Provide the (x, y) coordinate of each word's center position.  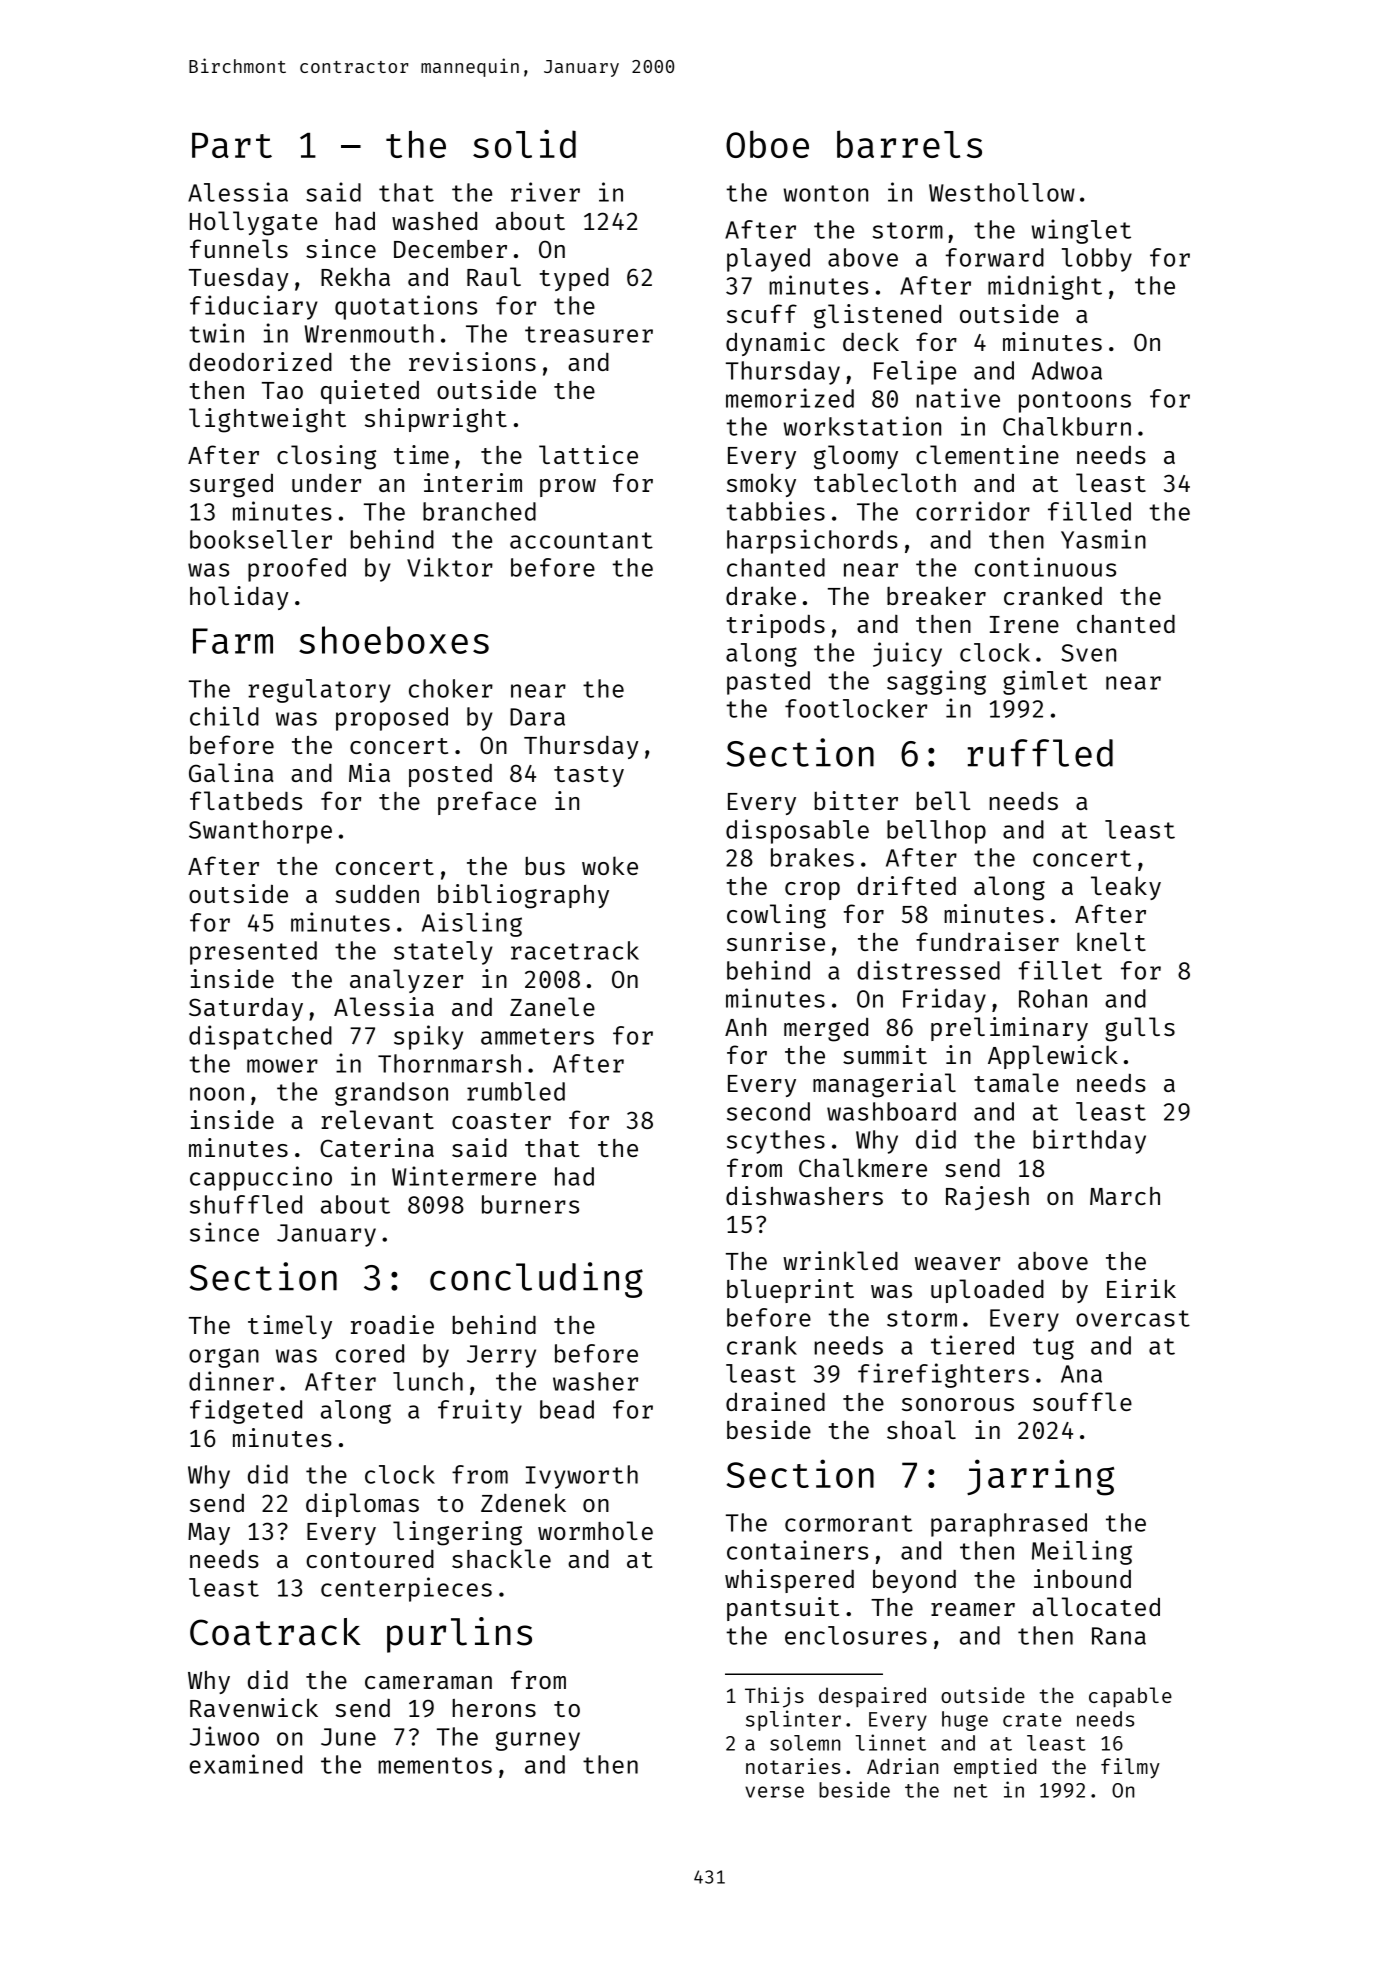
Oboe (767, 144)
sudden (377, 893)
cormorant (849, 1523)
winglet (1081, 231)
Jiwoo (224, 1736)
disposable (797, 831)
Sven (1088, 653)
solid (524, 143)
